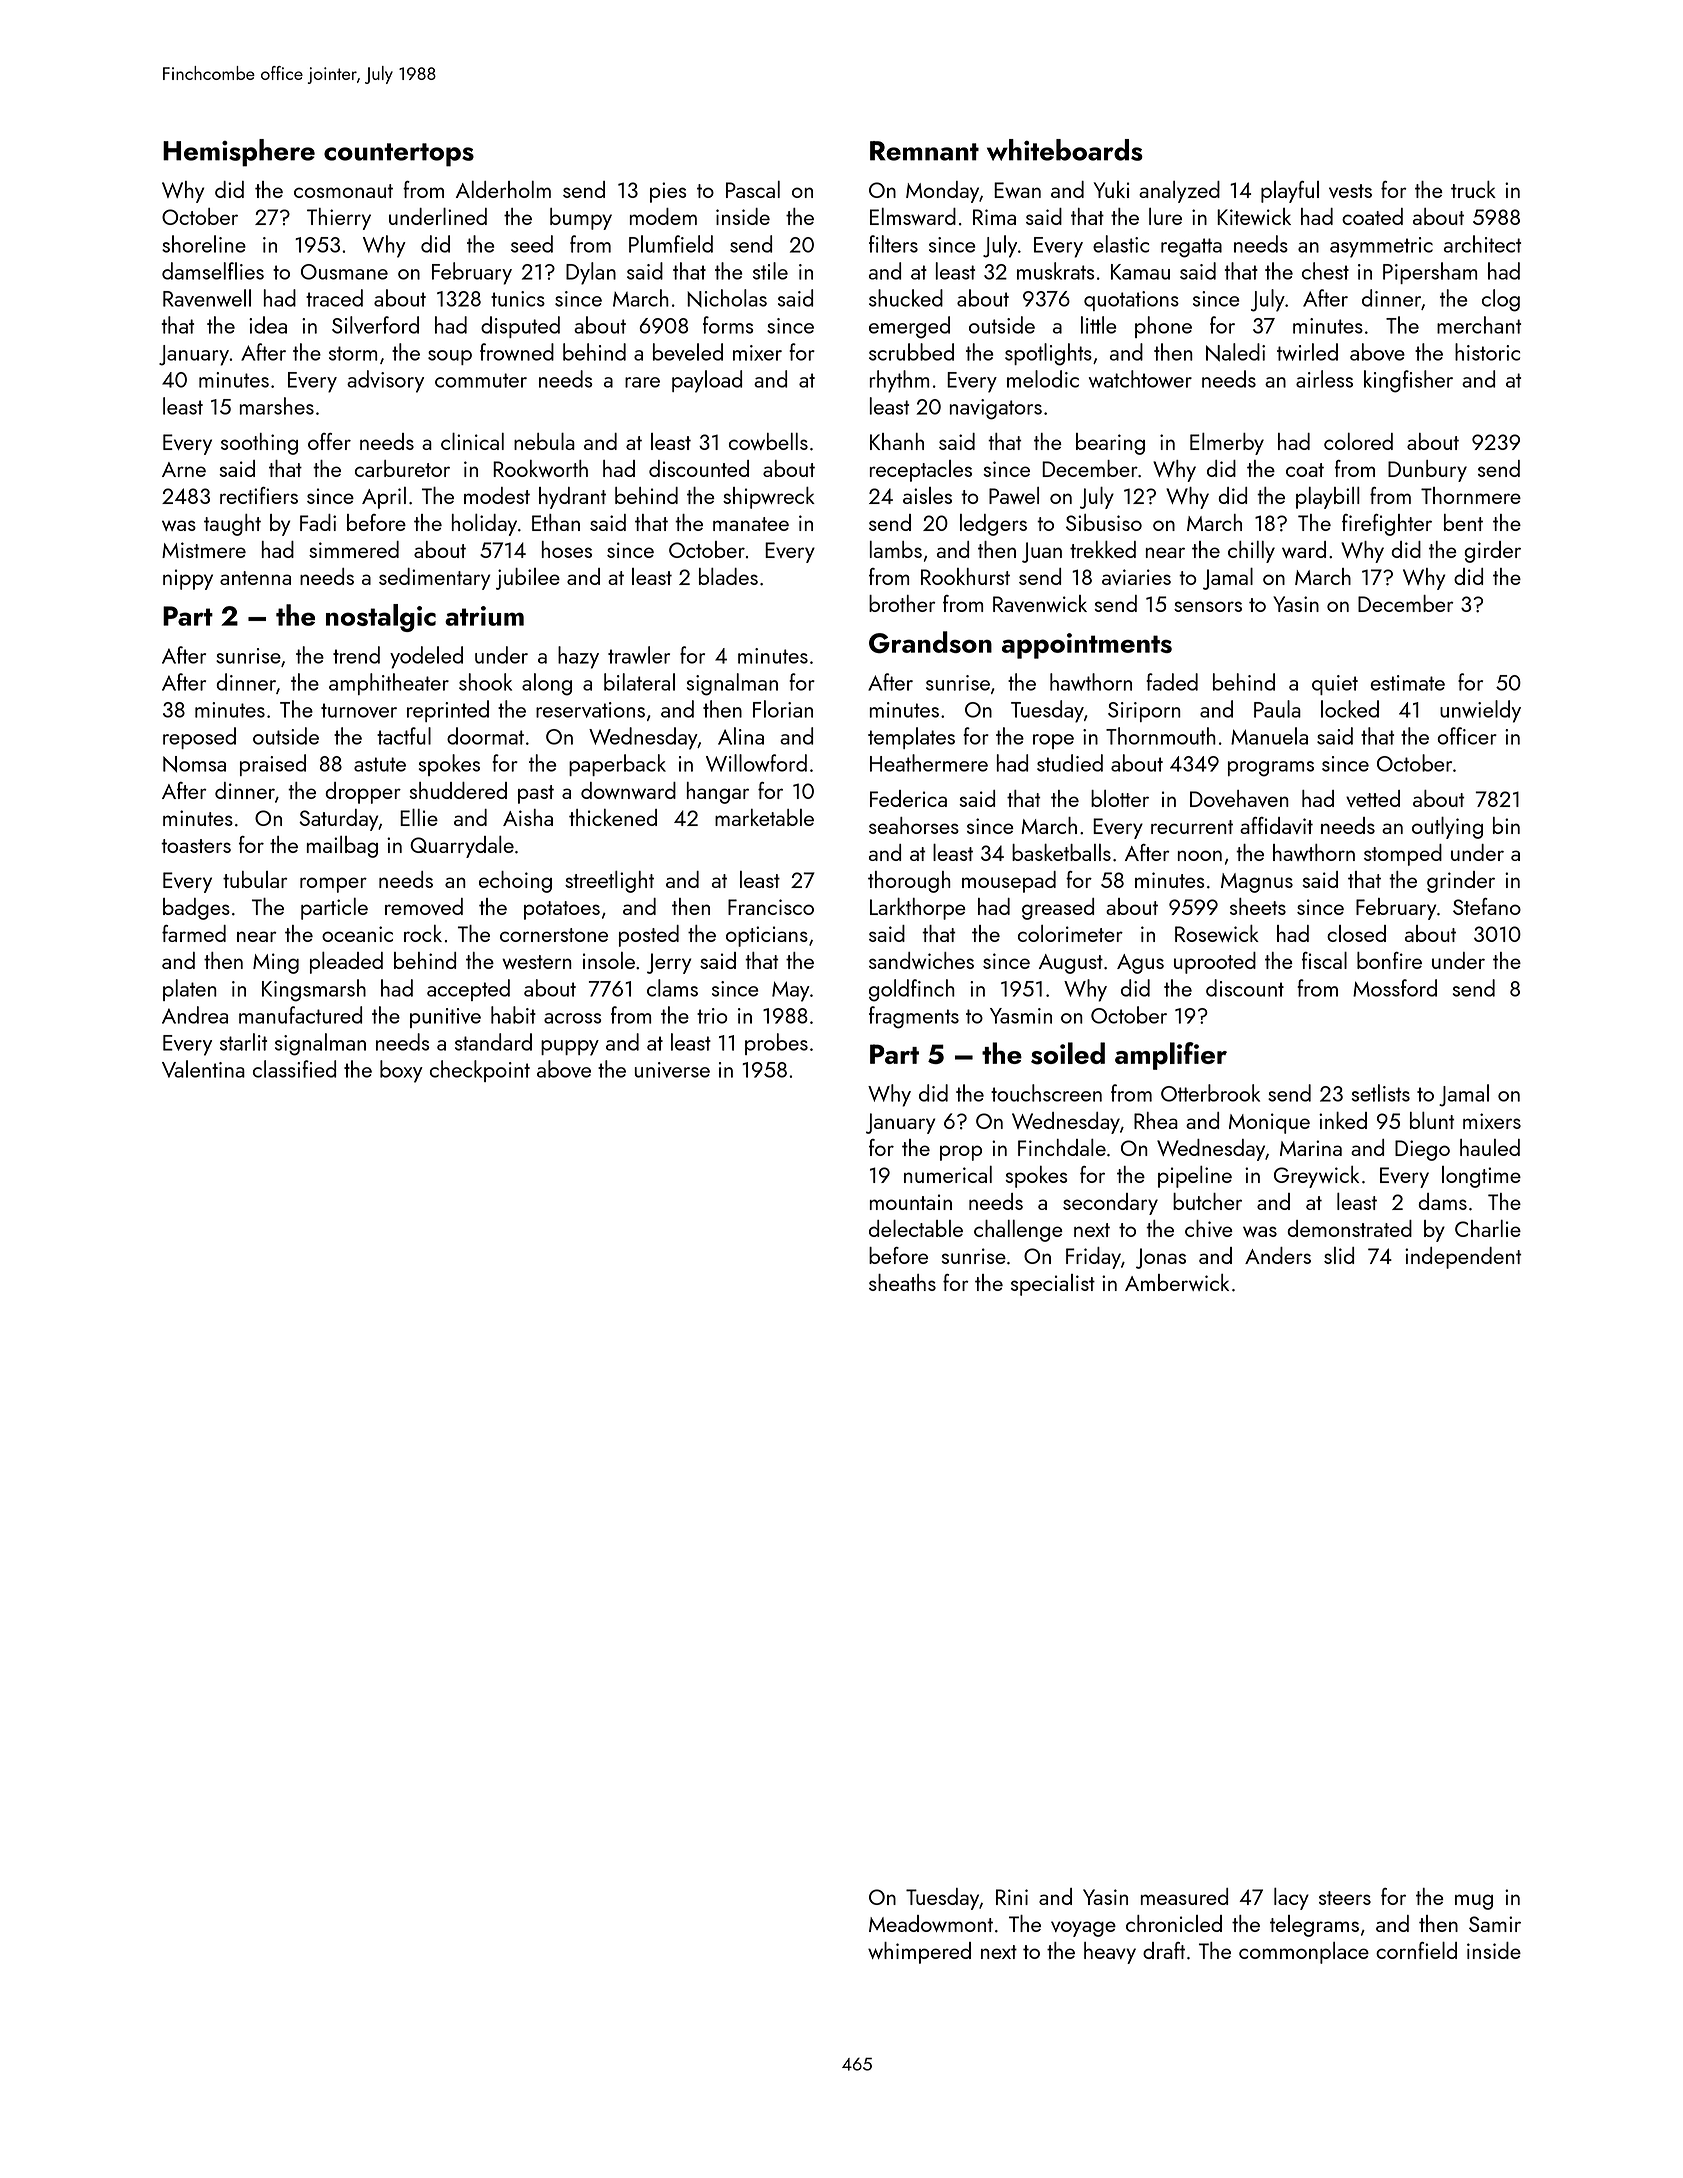 The image size is (1683, 2178). Describe the element at coordinates (1053, 1285) in the screenshot. I see `specialist` at that location.
